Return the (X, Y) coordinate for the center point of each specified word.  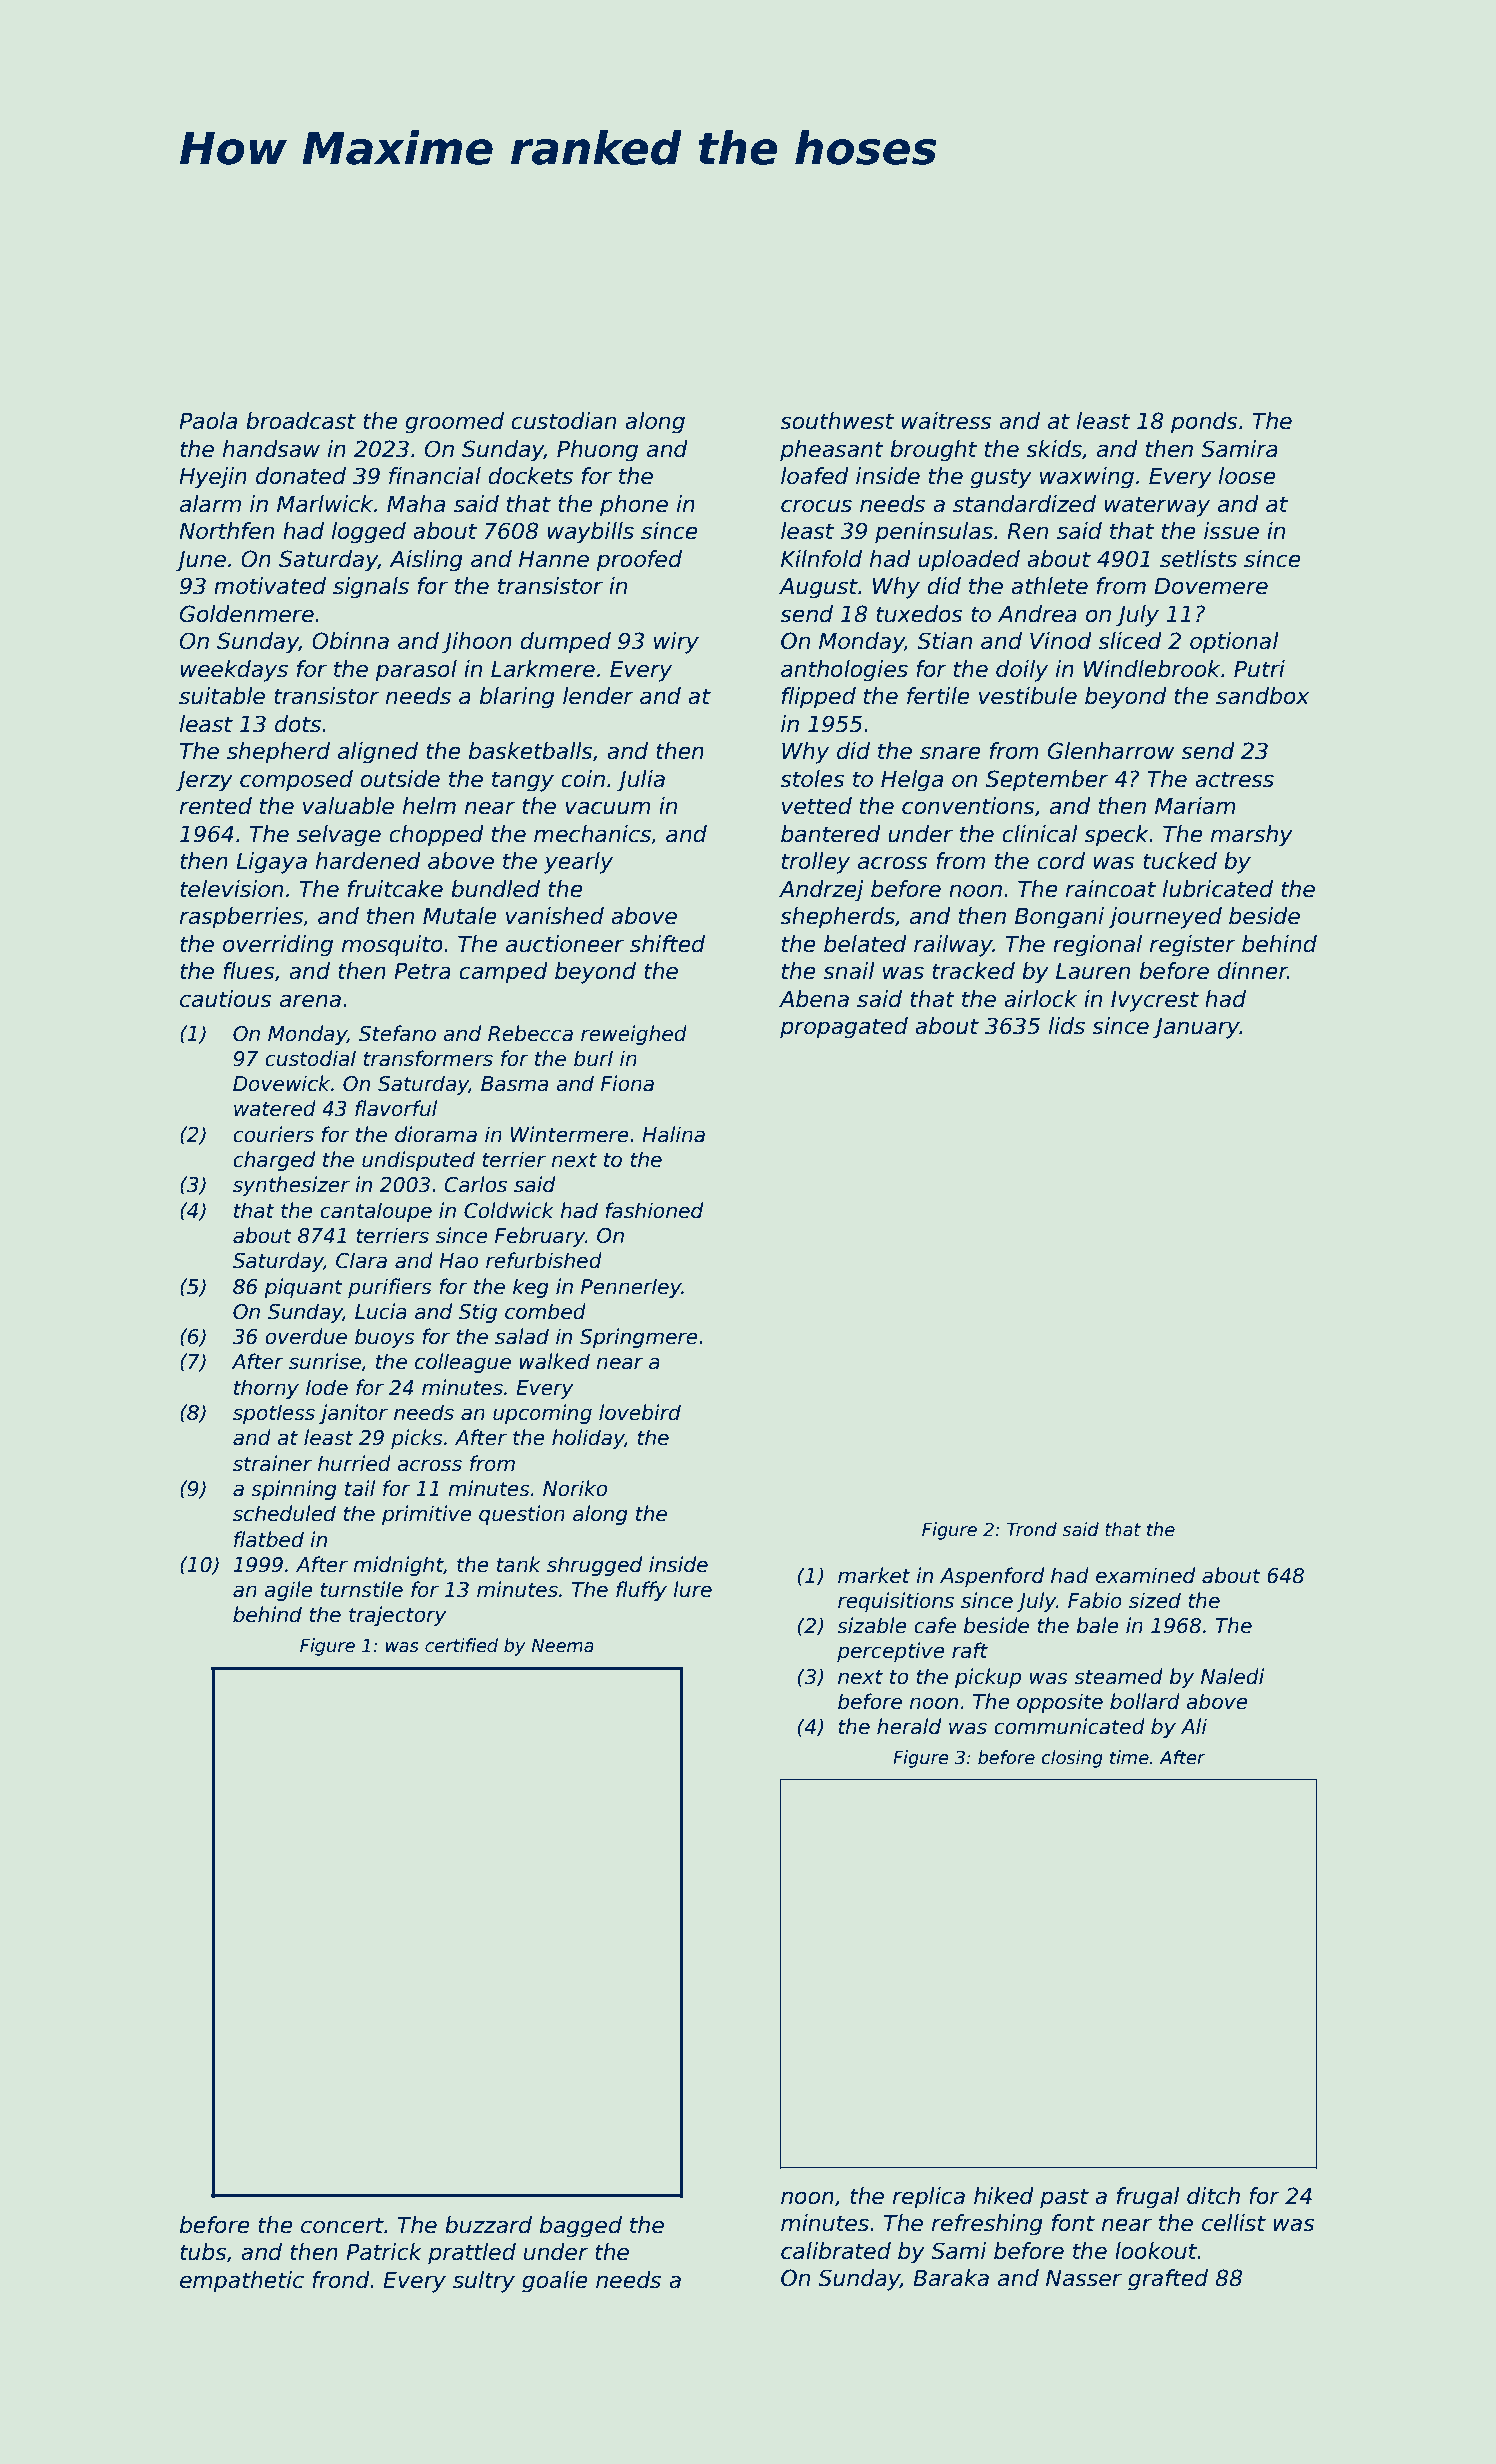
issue (1231, 531)
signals (371, 588)
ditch (1213, 2196)
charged (274, 1161)
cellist (1234, 2223)
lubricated (1218, 889)
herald (909, 1726)
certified (461, 1645)
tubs (203, 2252)
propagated (844, 1028)
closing (1072, 1759)
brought (933, 451)
